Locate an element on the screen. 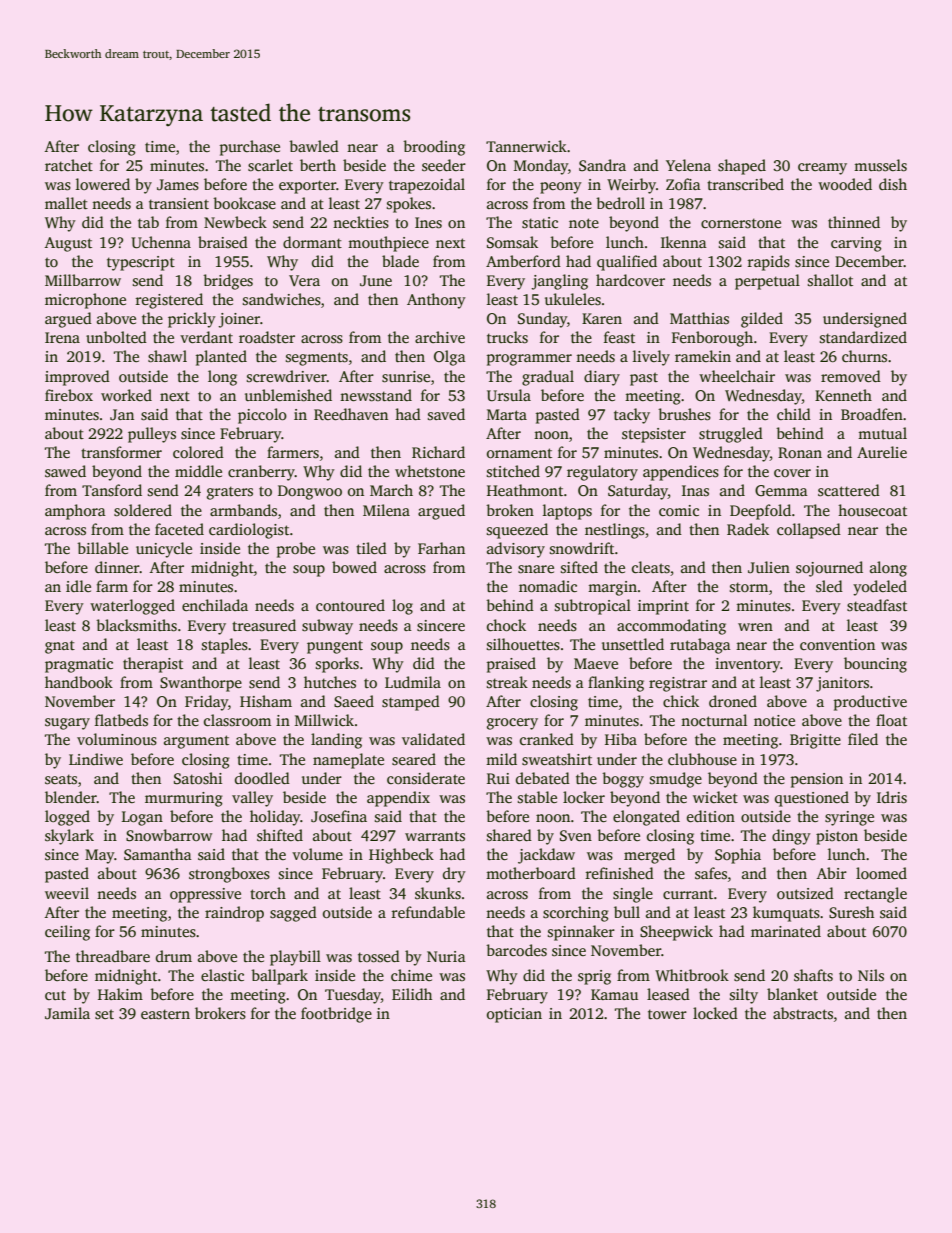  ratchet is located at coordinates (69, 165).
